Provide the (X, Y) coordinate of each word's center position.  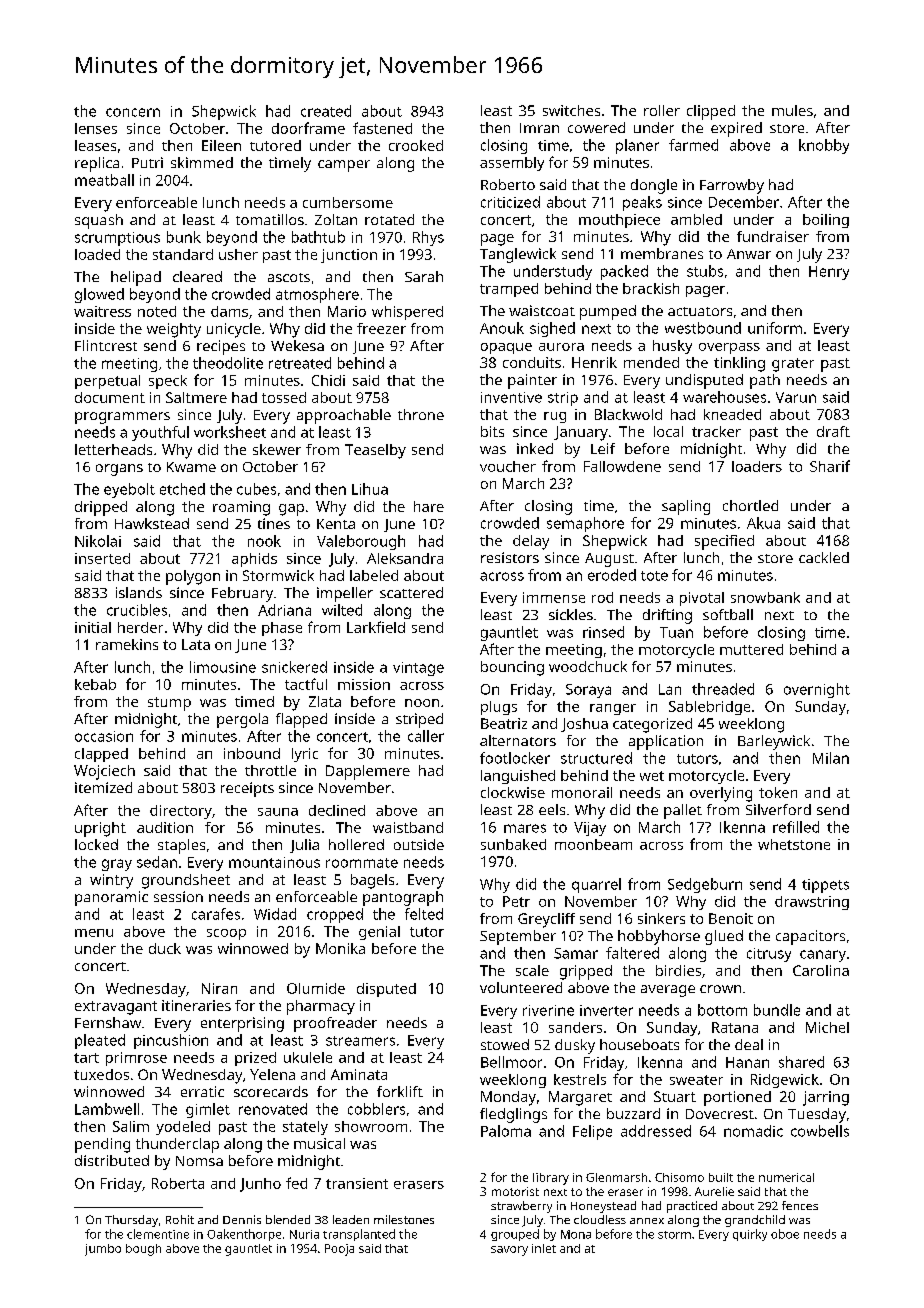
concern (133, 112)
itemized (103, 787)
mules (792, 110)
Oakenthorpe (244, 1235)
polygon (193, 577)
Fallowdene (622, 466)
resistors (510, 557)
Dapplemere (368, 772)
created (326, 111)
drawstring (812, 903)
